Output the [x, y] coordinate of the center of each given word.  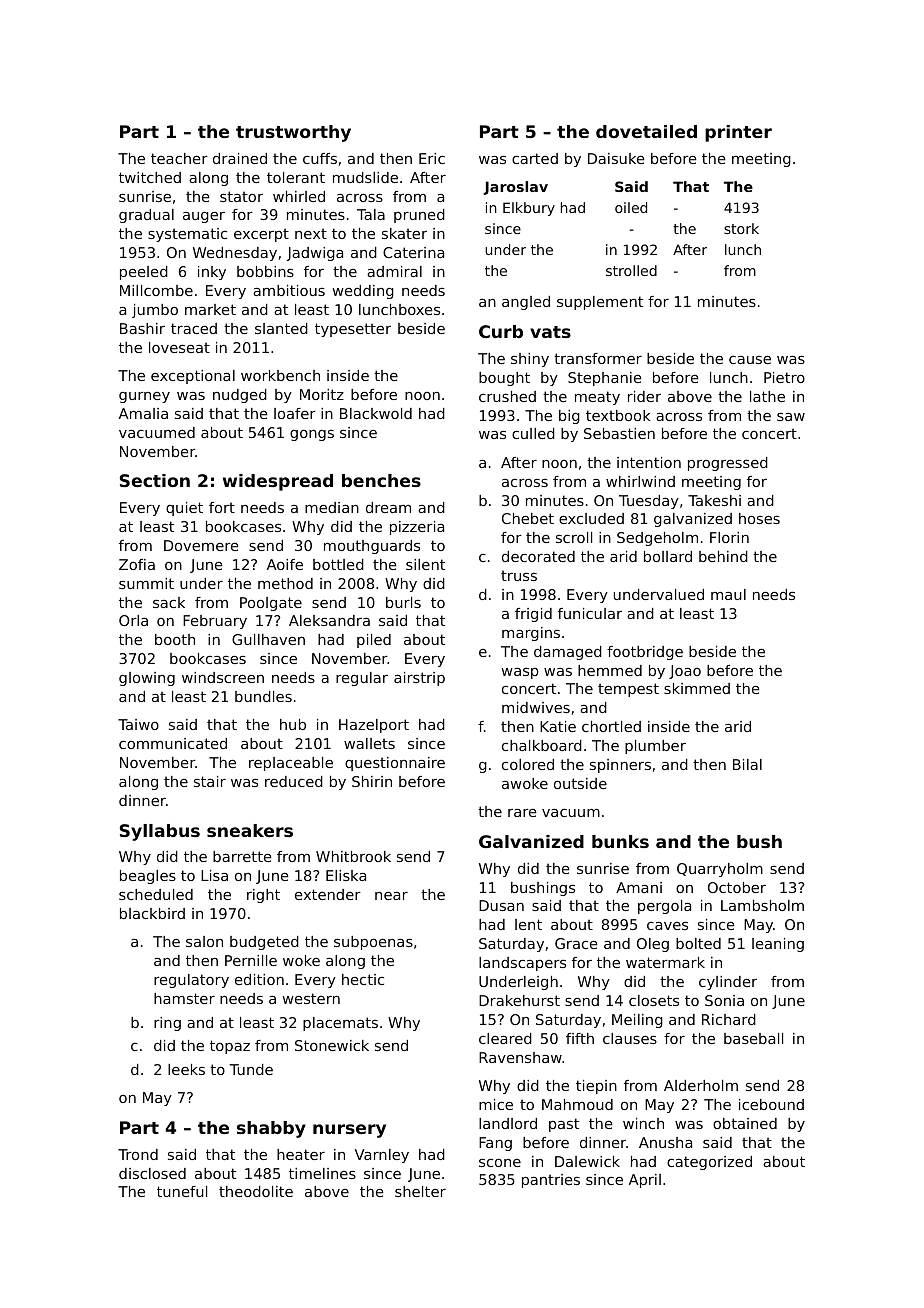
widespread [278, 482]
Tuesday [649, 502]
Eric [432, 158]
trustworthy [293, 133]
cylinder [728, 983]
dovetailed [646, 131]
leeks [186, 1069]
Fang [495, 1144]
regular [362, 679]
